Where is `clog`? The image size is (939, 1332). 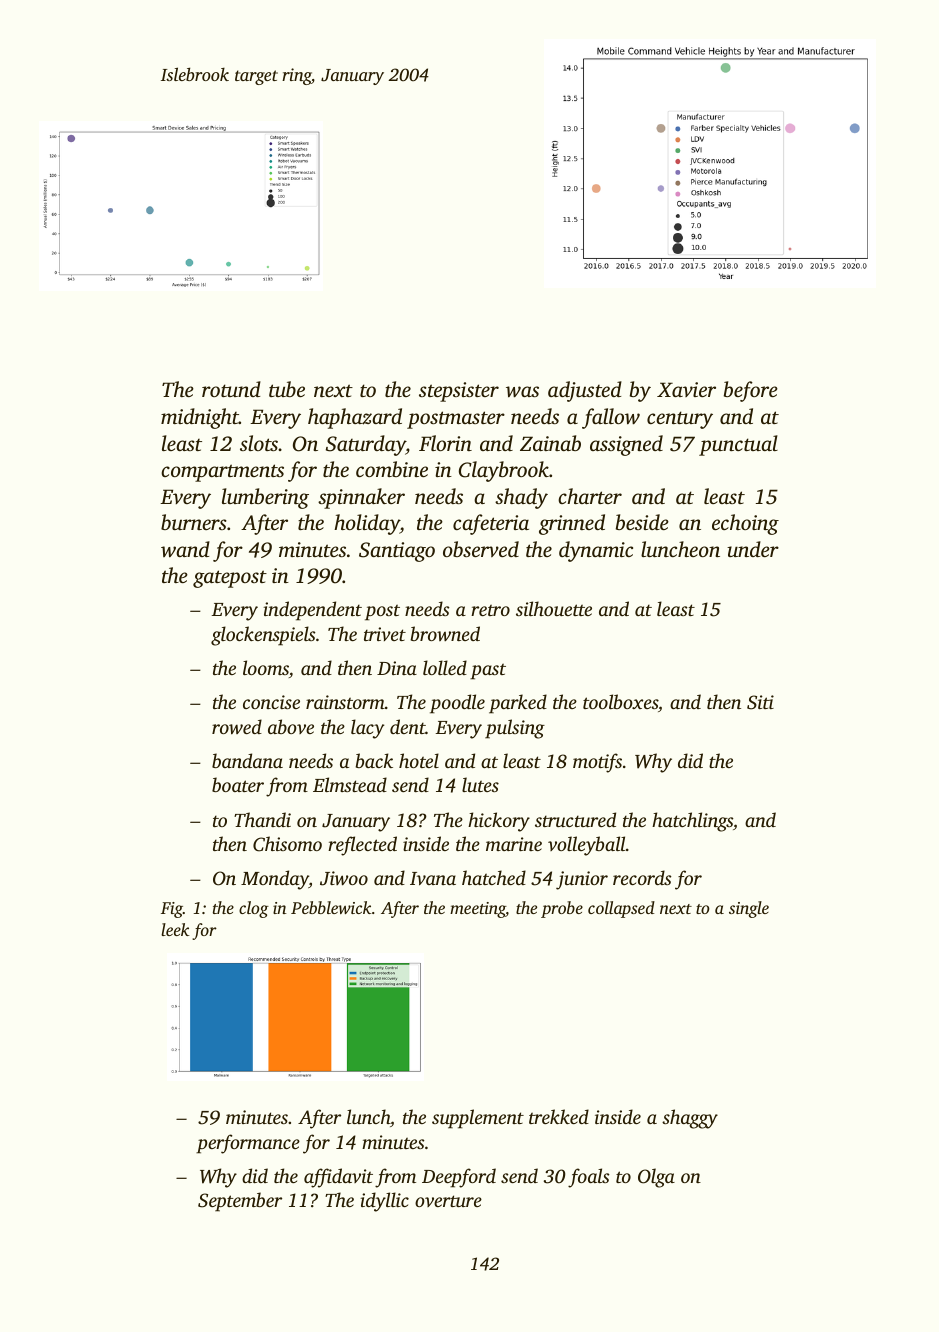 clog is located at coordinates (254, 909).
